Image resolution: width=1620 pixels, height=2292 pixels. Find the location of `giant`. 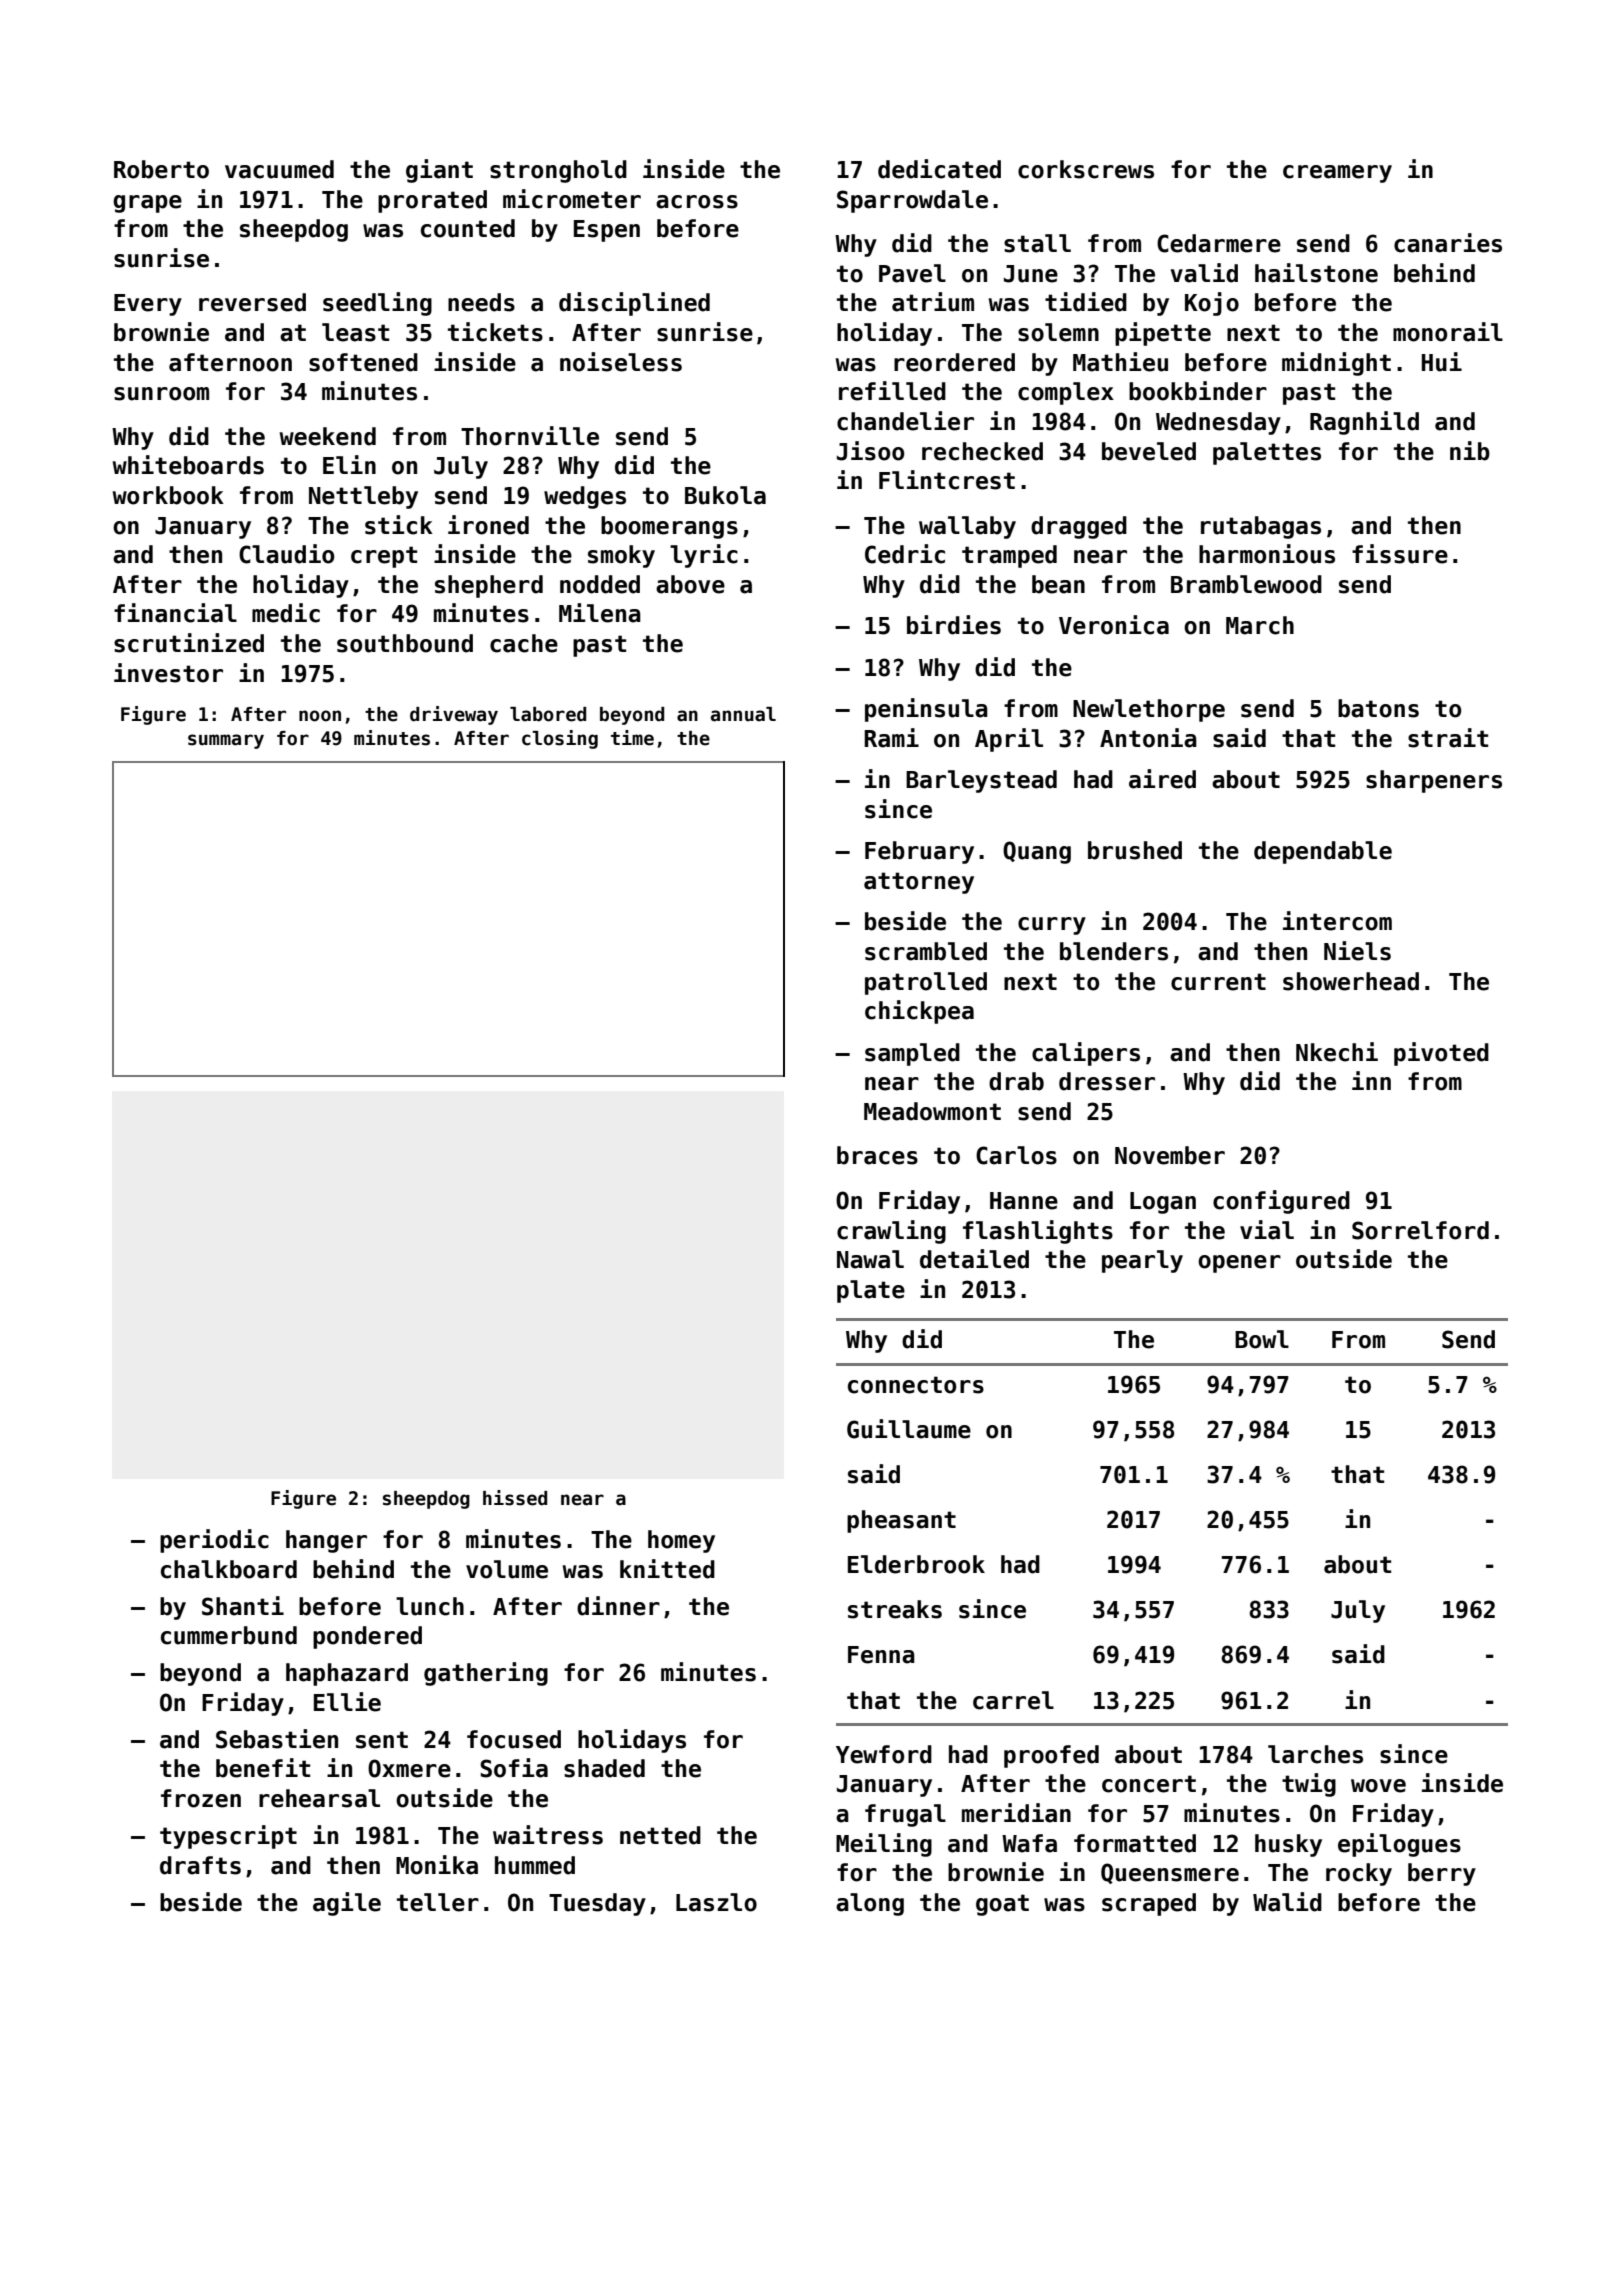

giant is located at coordinates (439, 171).
